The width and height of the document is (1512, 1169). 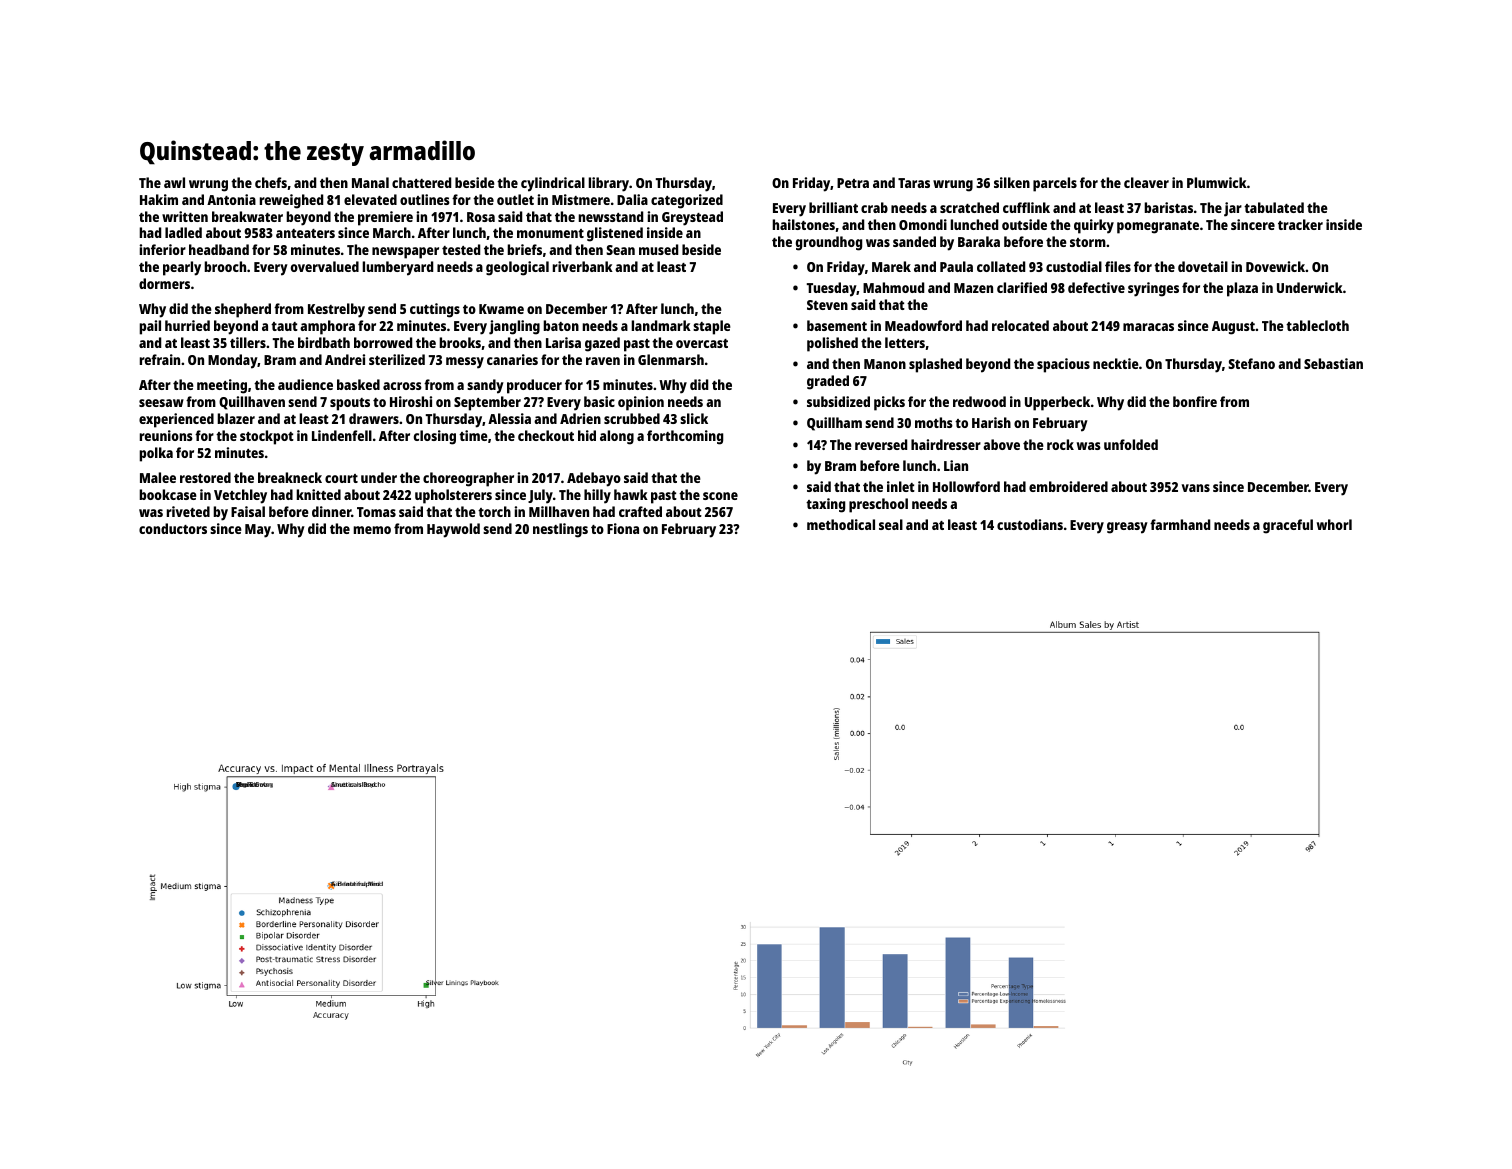 What do you see at coordinates (305, 233) in the document?
I see `anteaters` at bounding box center [305, 233].
